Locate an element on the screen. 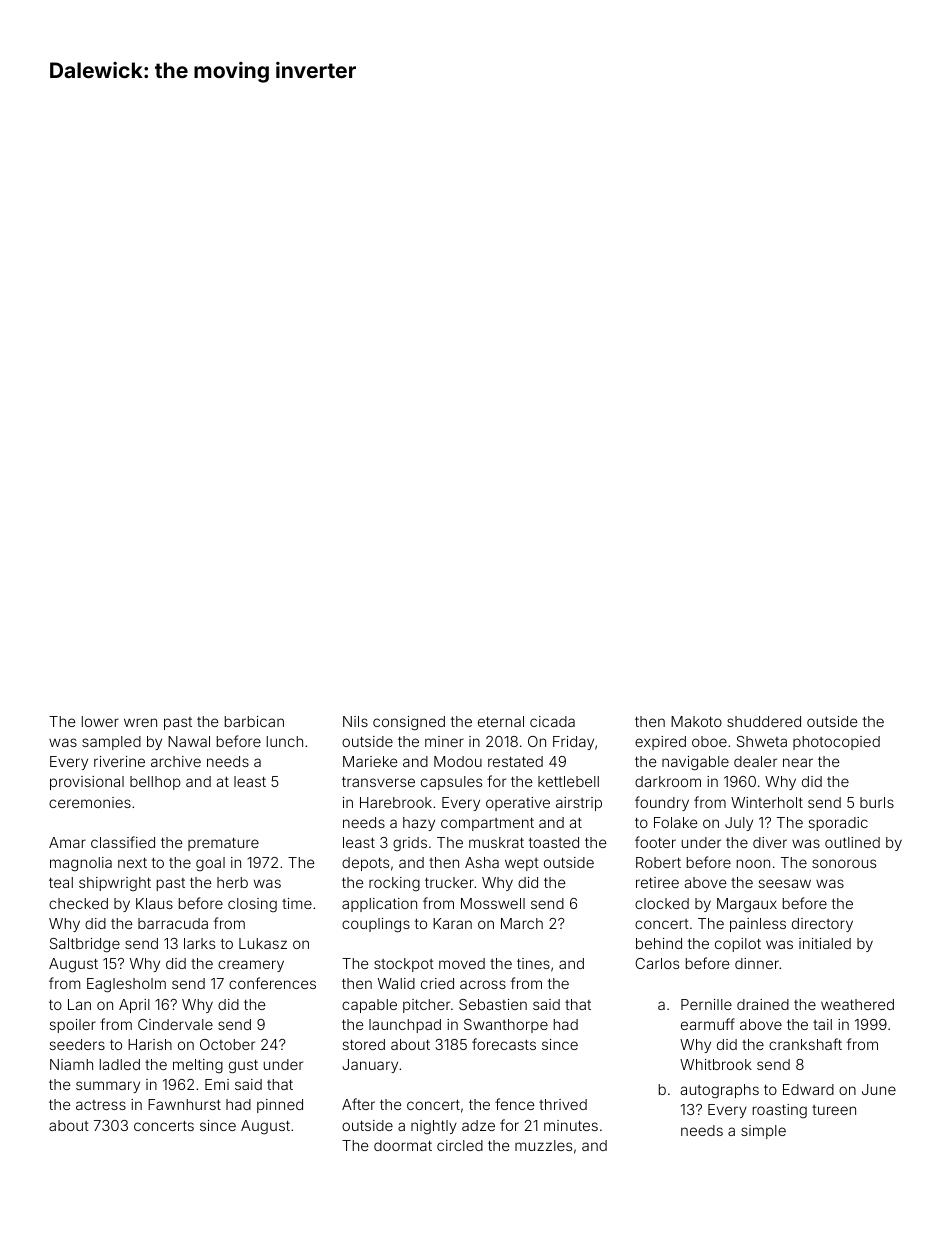 The image size is (952, 1233). initialed is located at coordinates (825, 943).
